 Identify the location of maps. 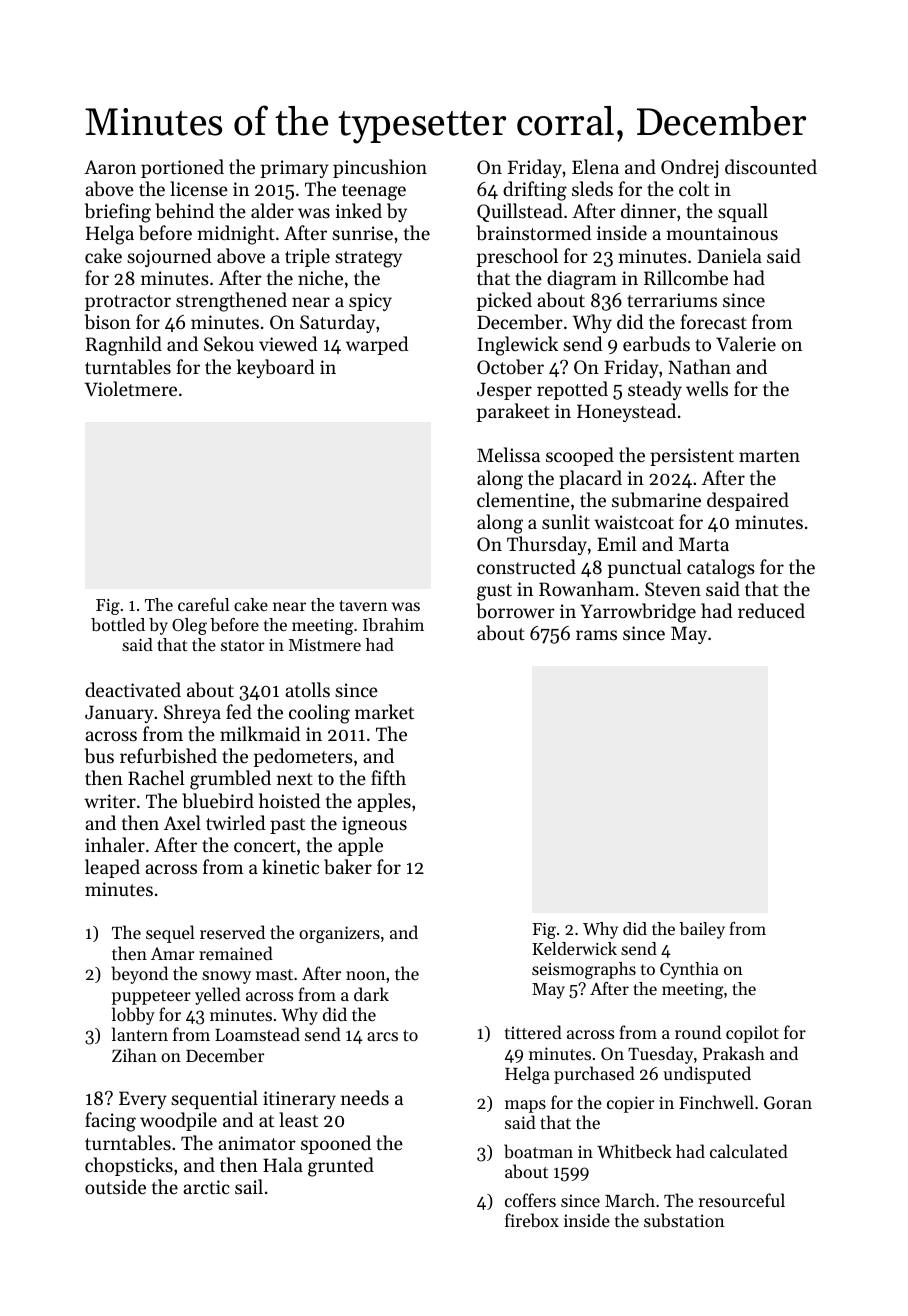
(525, 1106).
